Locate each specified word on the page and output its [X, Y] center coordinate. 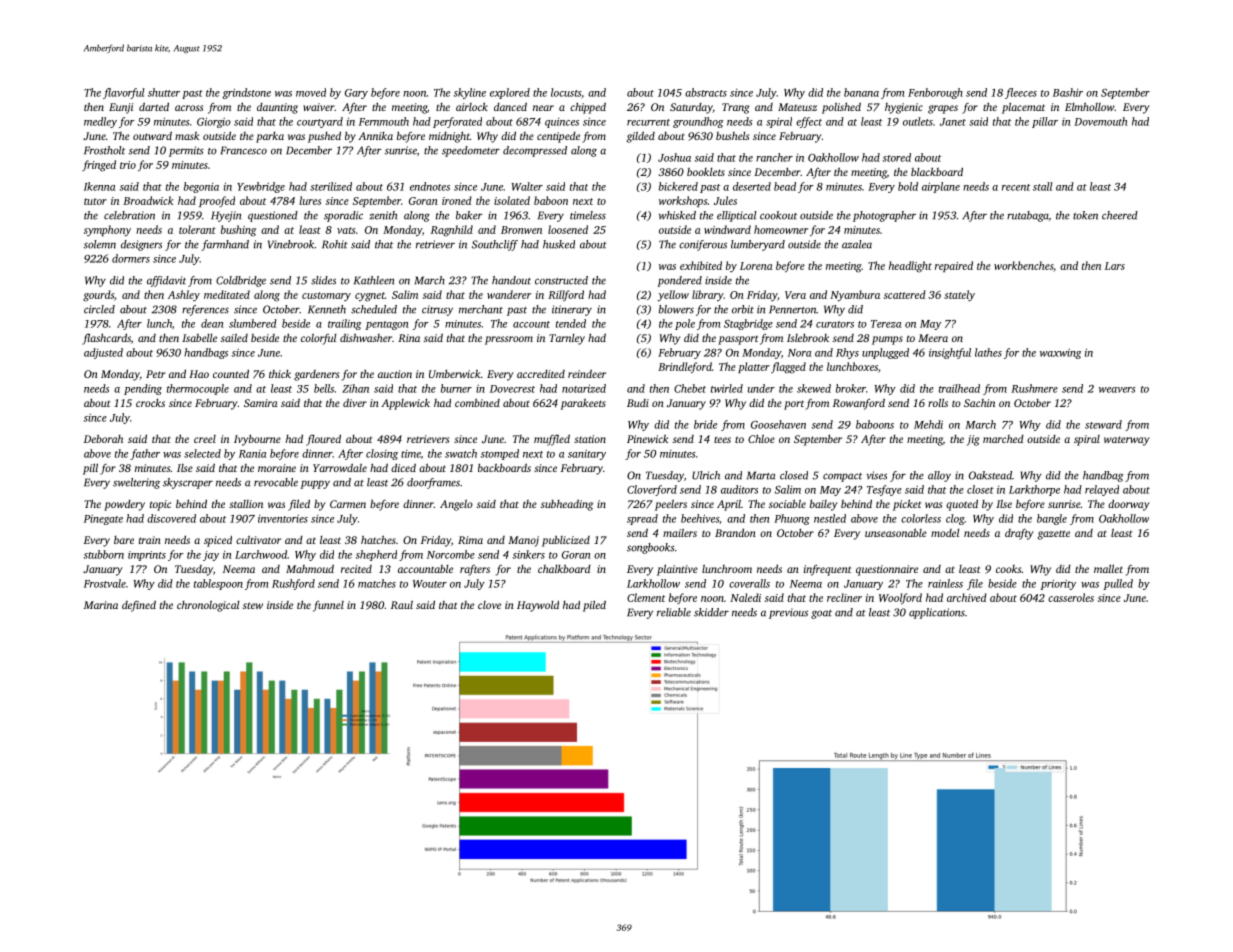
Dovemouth [1100, 121]
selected [202, 453]
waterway [1126, 441]
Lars [1115, 266]
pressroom [509, 340]
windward [727, 229]
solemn [100, 244]
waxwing [1060, 354]
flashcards [106, 339]
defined [139, 606]
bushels [732, 136]
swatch [461, 453]
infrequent [827, 570]
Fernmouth [384, 121]
